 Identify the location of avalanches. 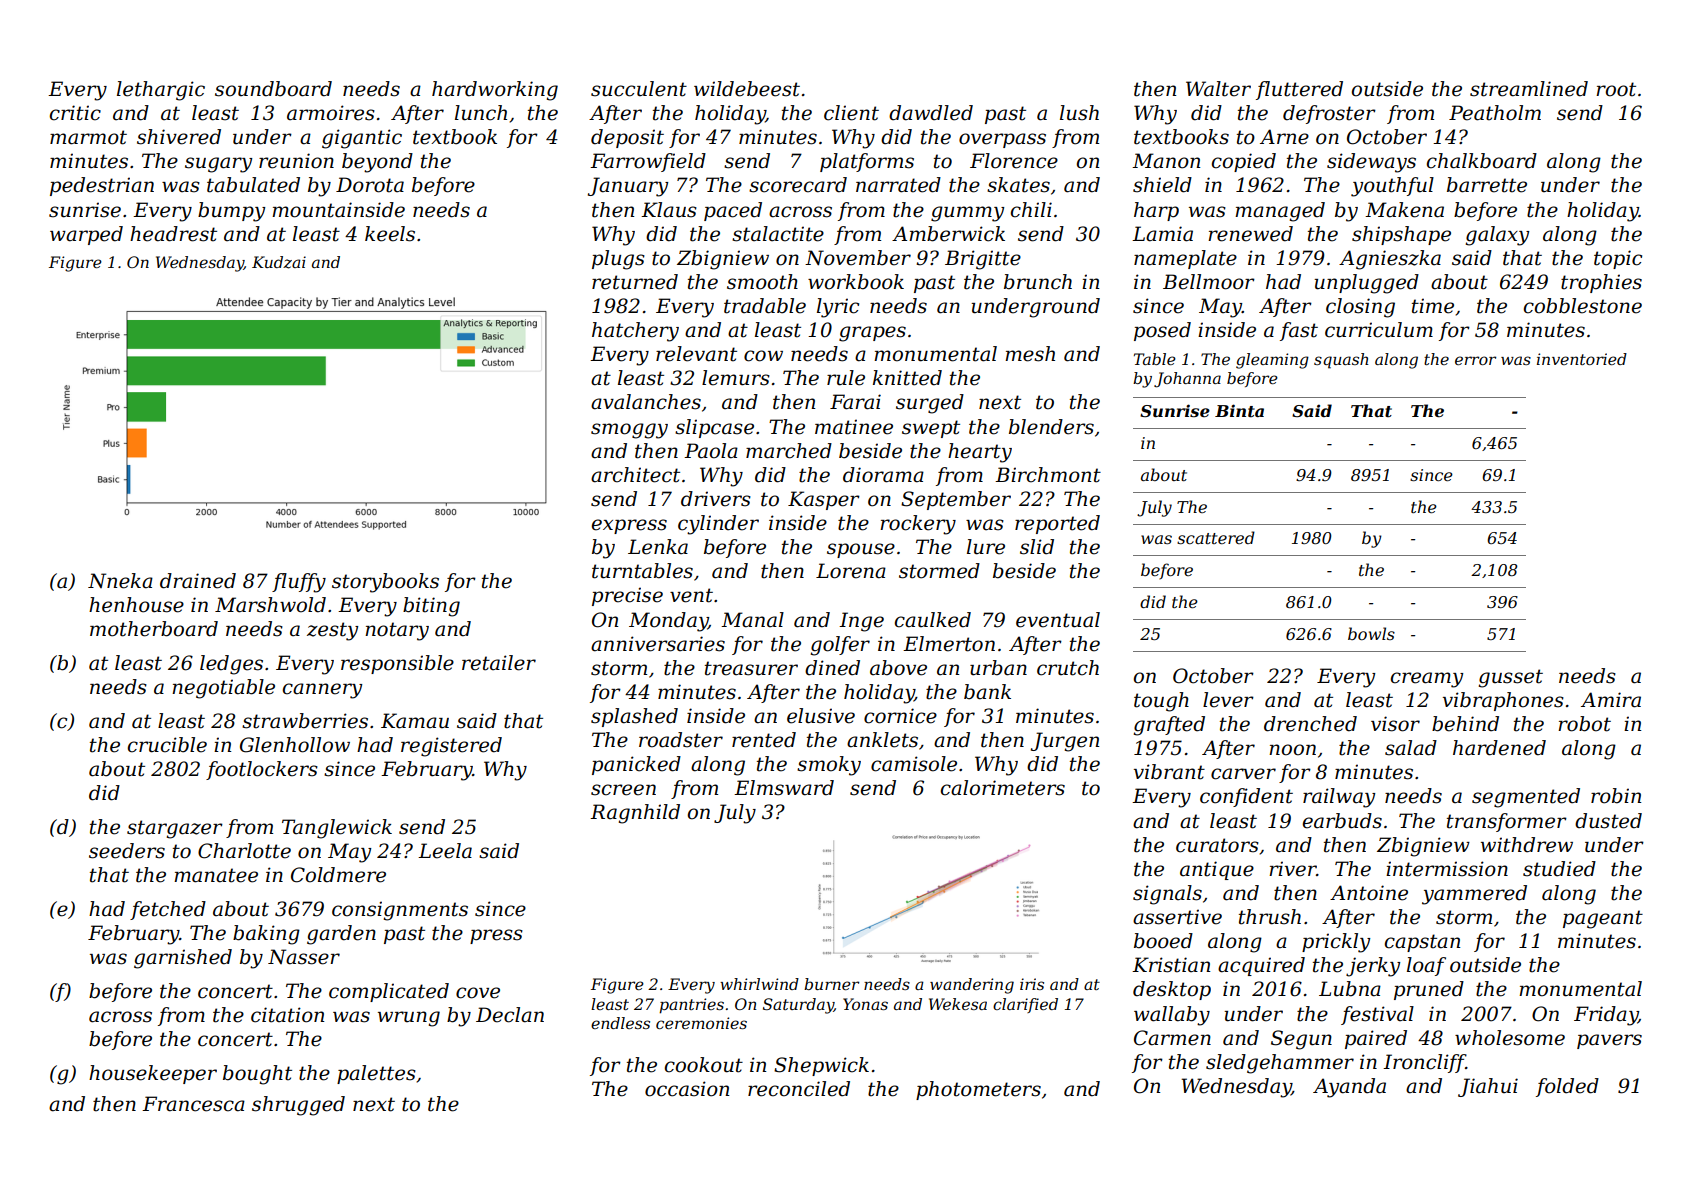
(646, 402).
